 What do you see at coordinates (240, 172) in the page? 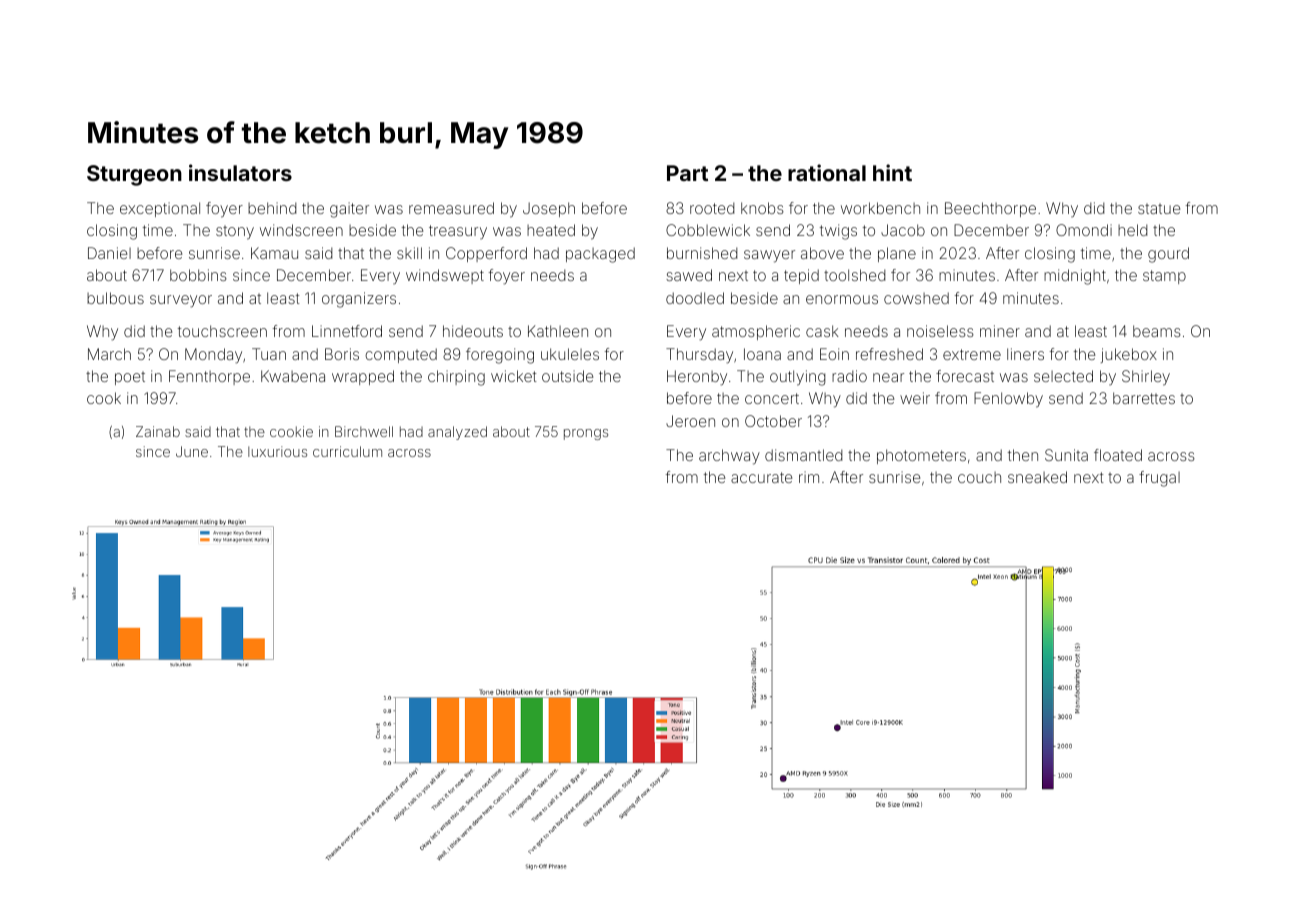
I see `insulators` at bounding box center [240, 172].
